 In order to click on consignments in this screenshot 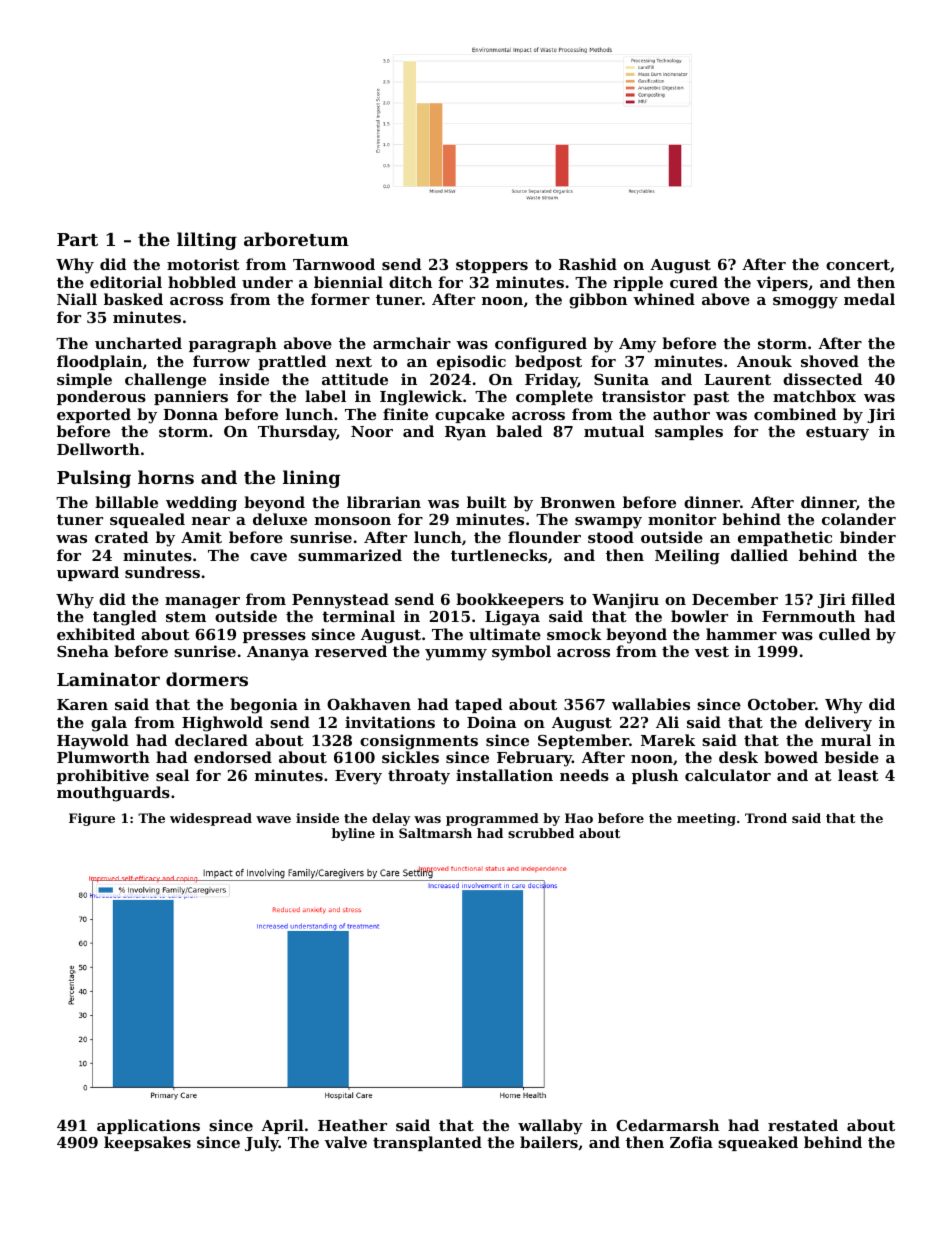, I will do `click(419, 742)`.
